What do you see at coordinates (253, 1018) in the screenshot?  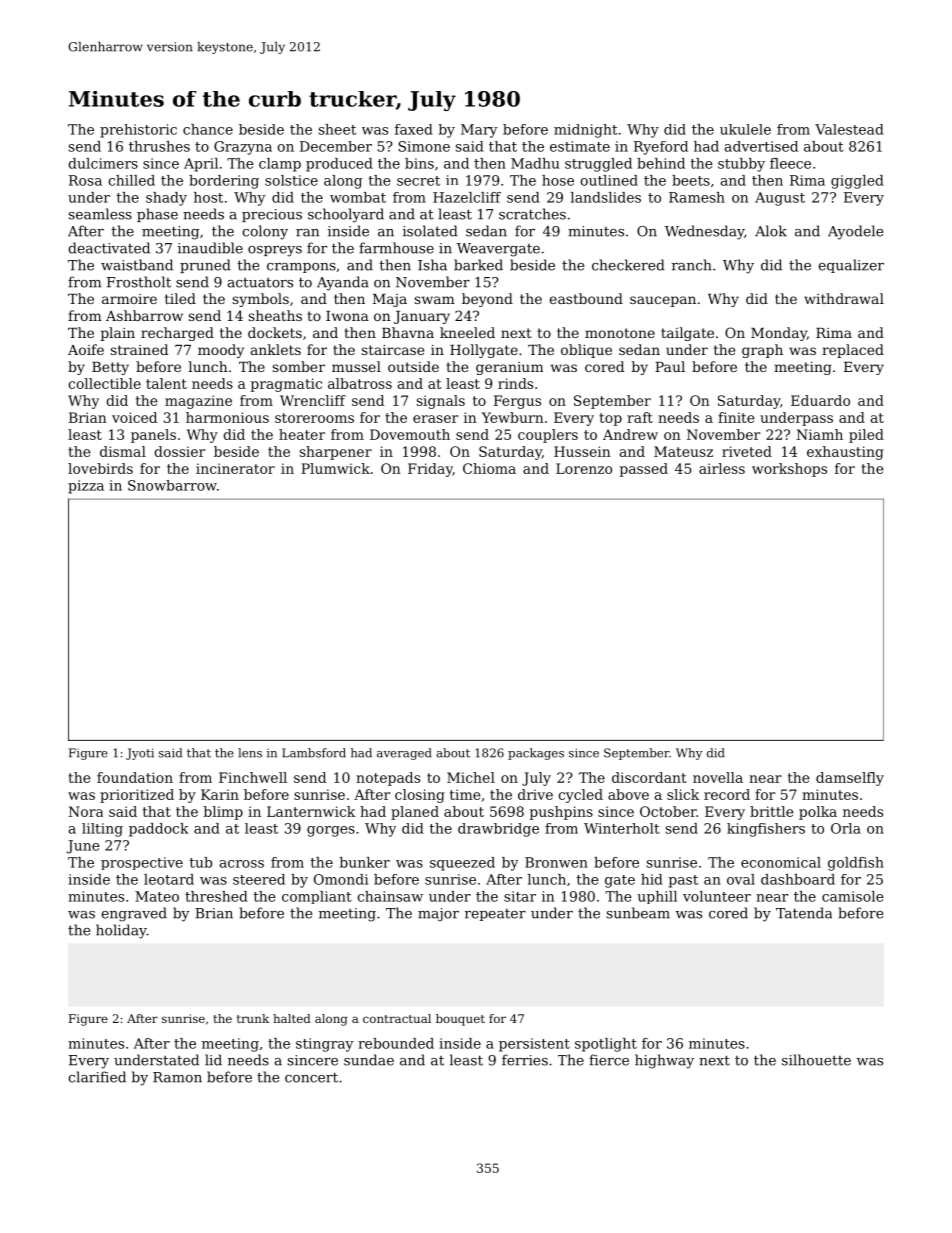 I see `trunk` at bounding box center [253, 1018].
